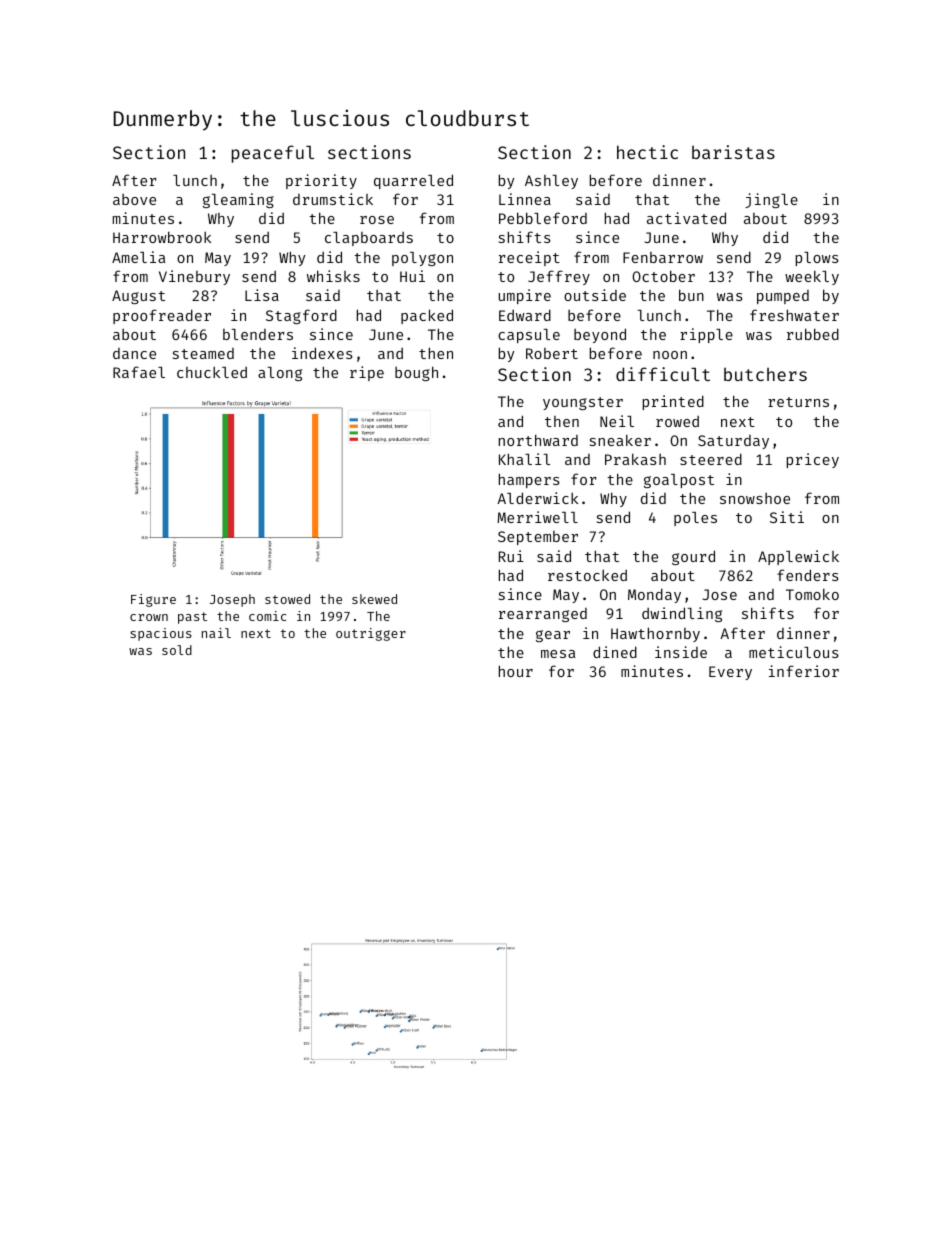 The height and width of the document is (1233, 952). What do you see at coordinates (647, 152) in the document?
I see `hectic` at bounding box center [647, 152].
